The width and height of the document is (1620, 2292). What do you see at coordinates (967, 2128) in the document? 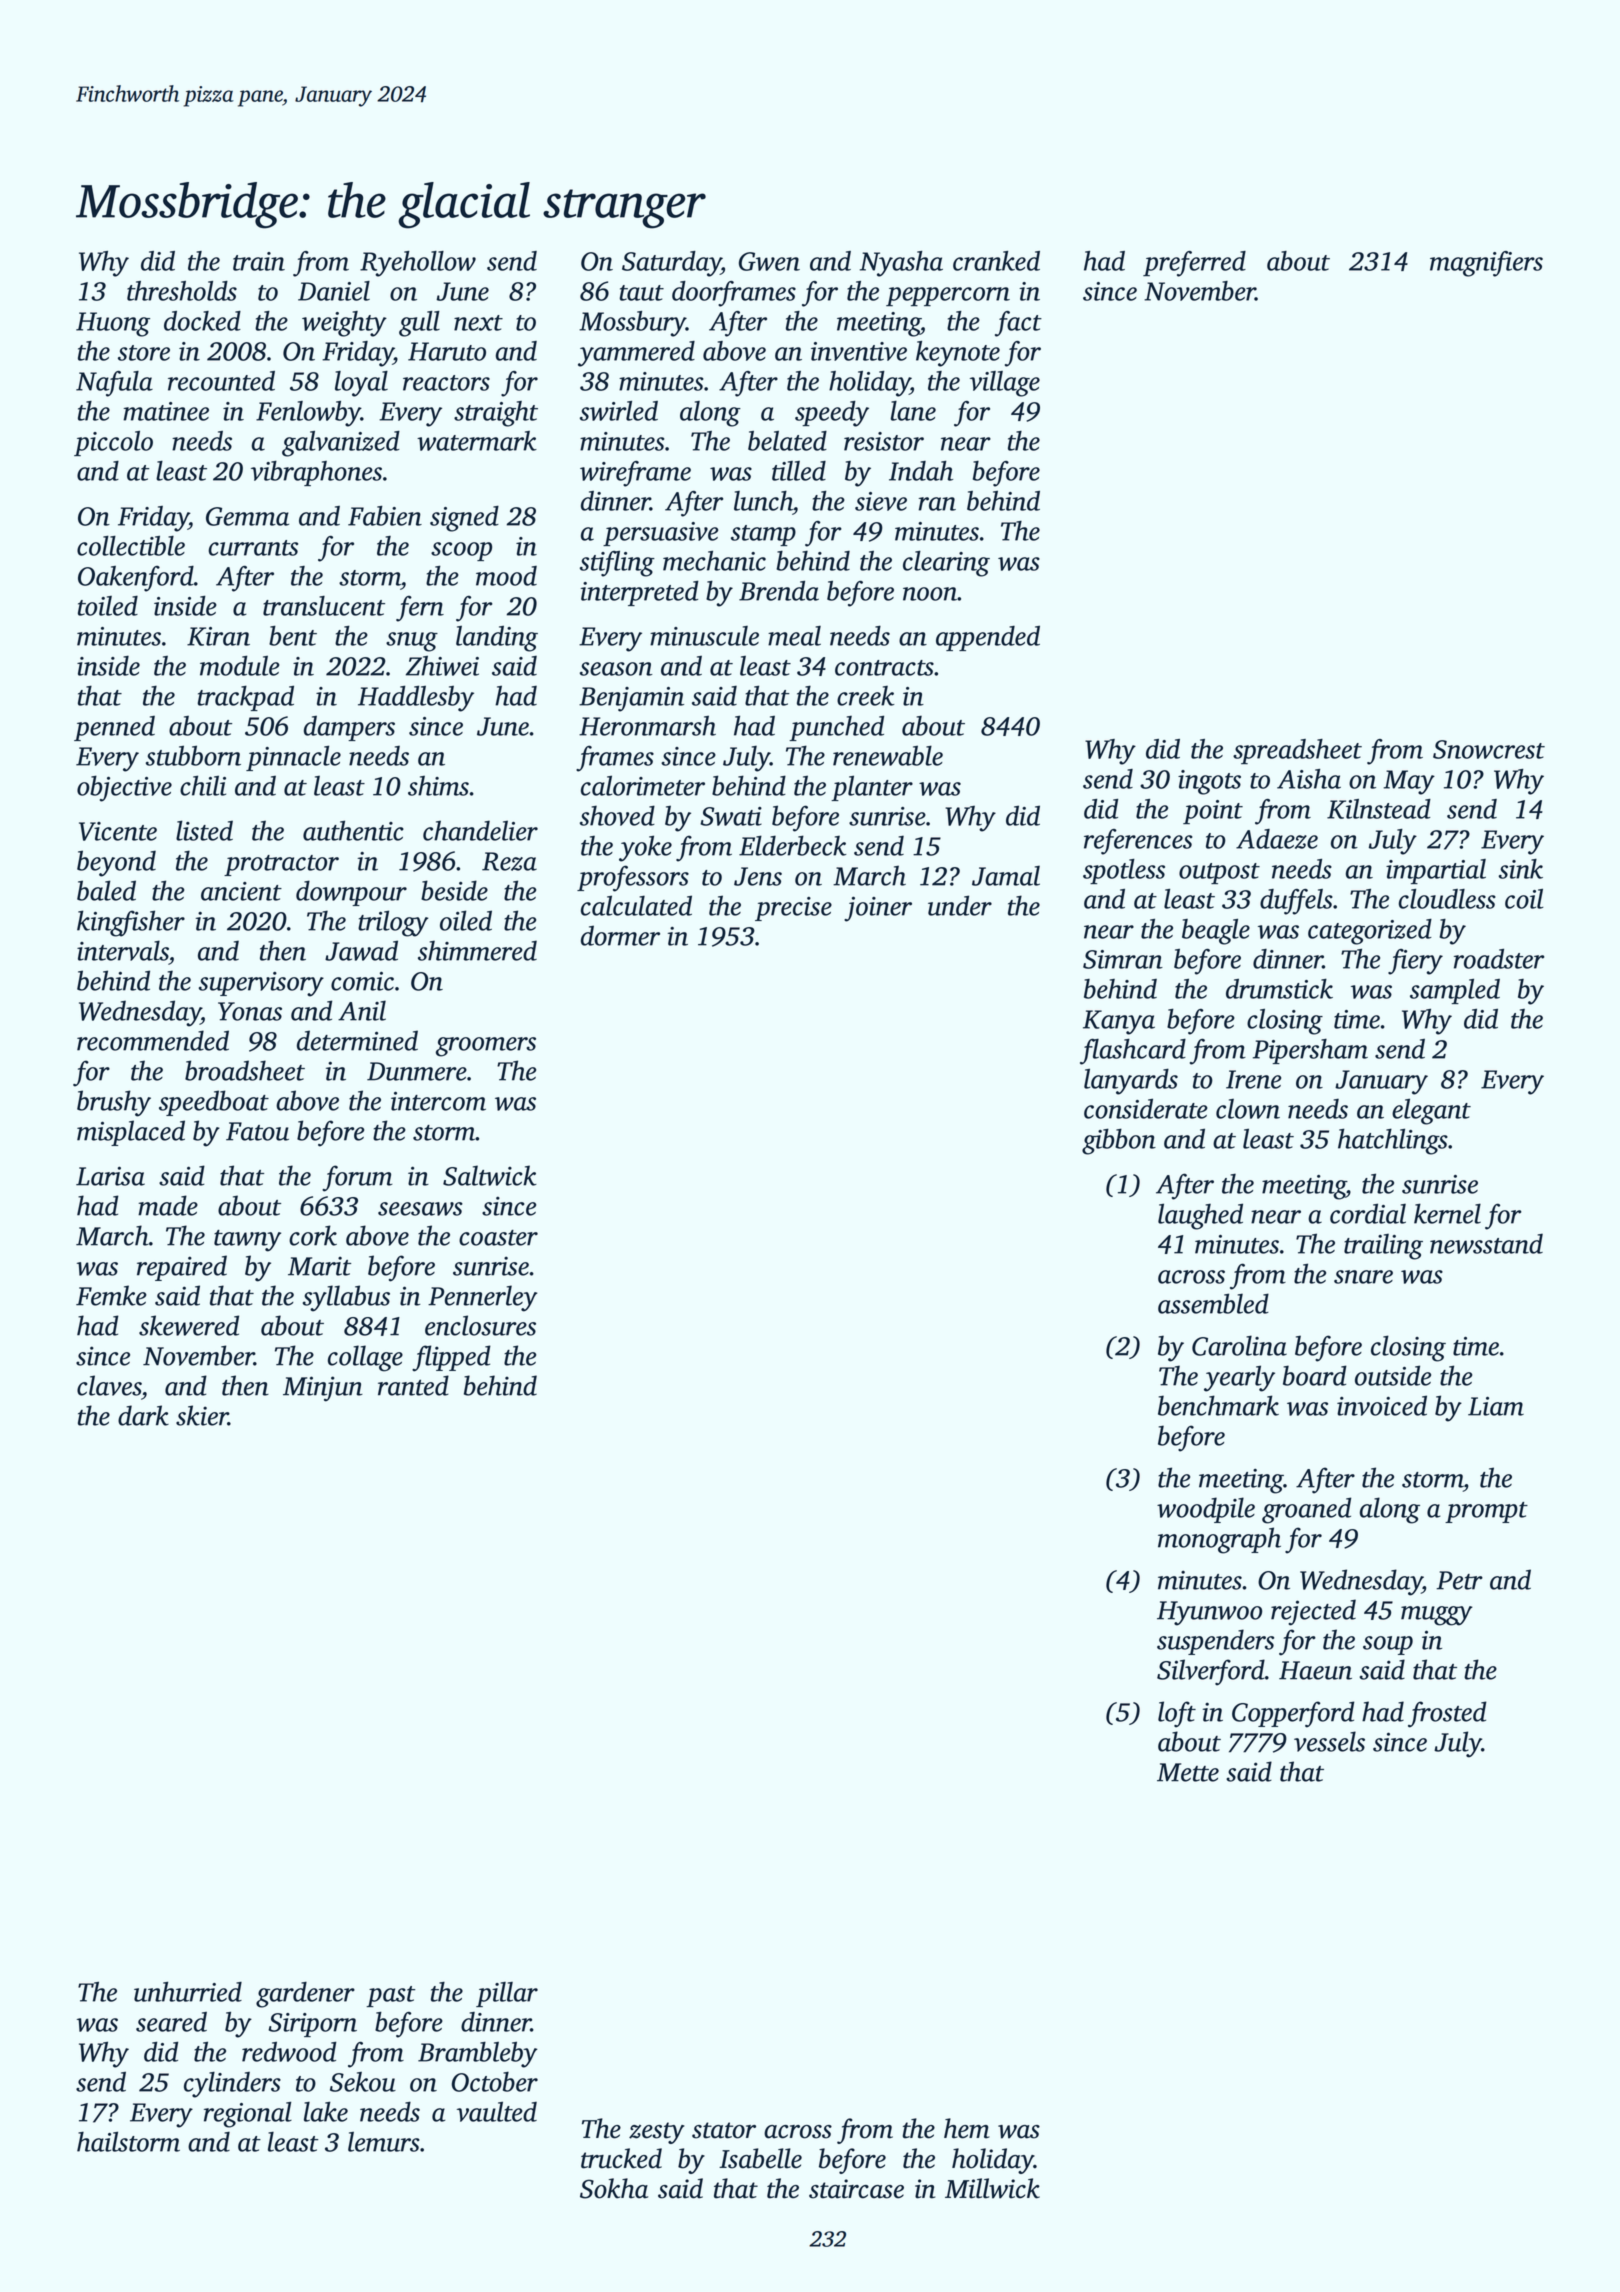
I see `hem` at bounding box center [967, 2128].
